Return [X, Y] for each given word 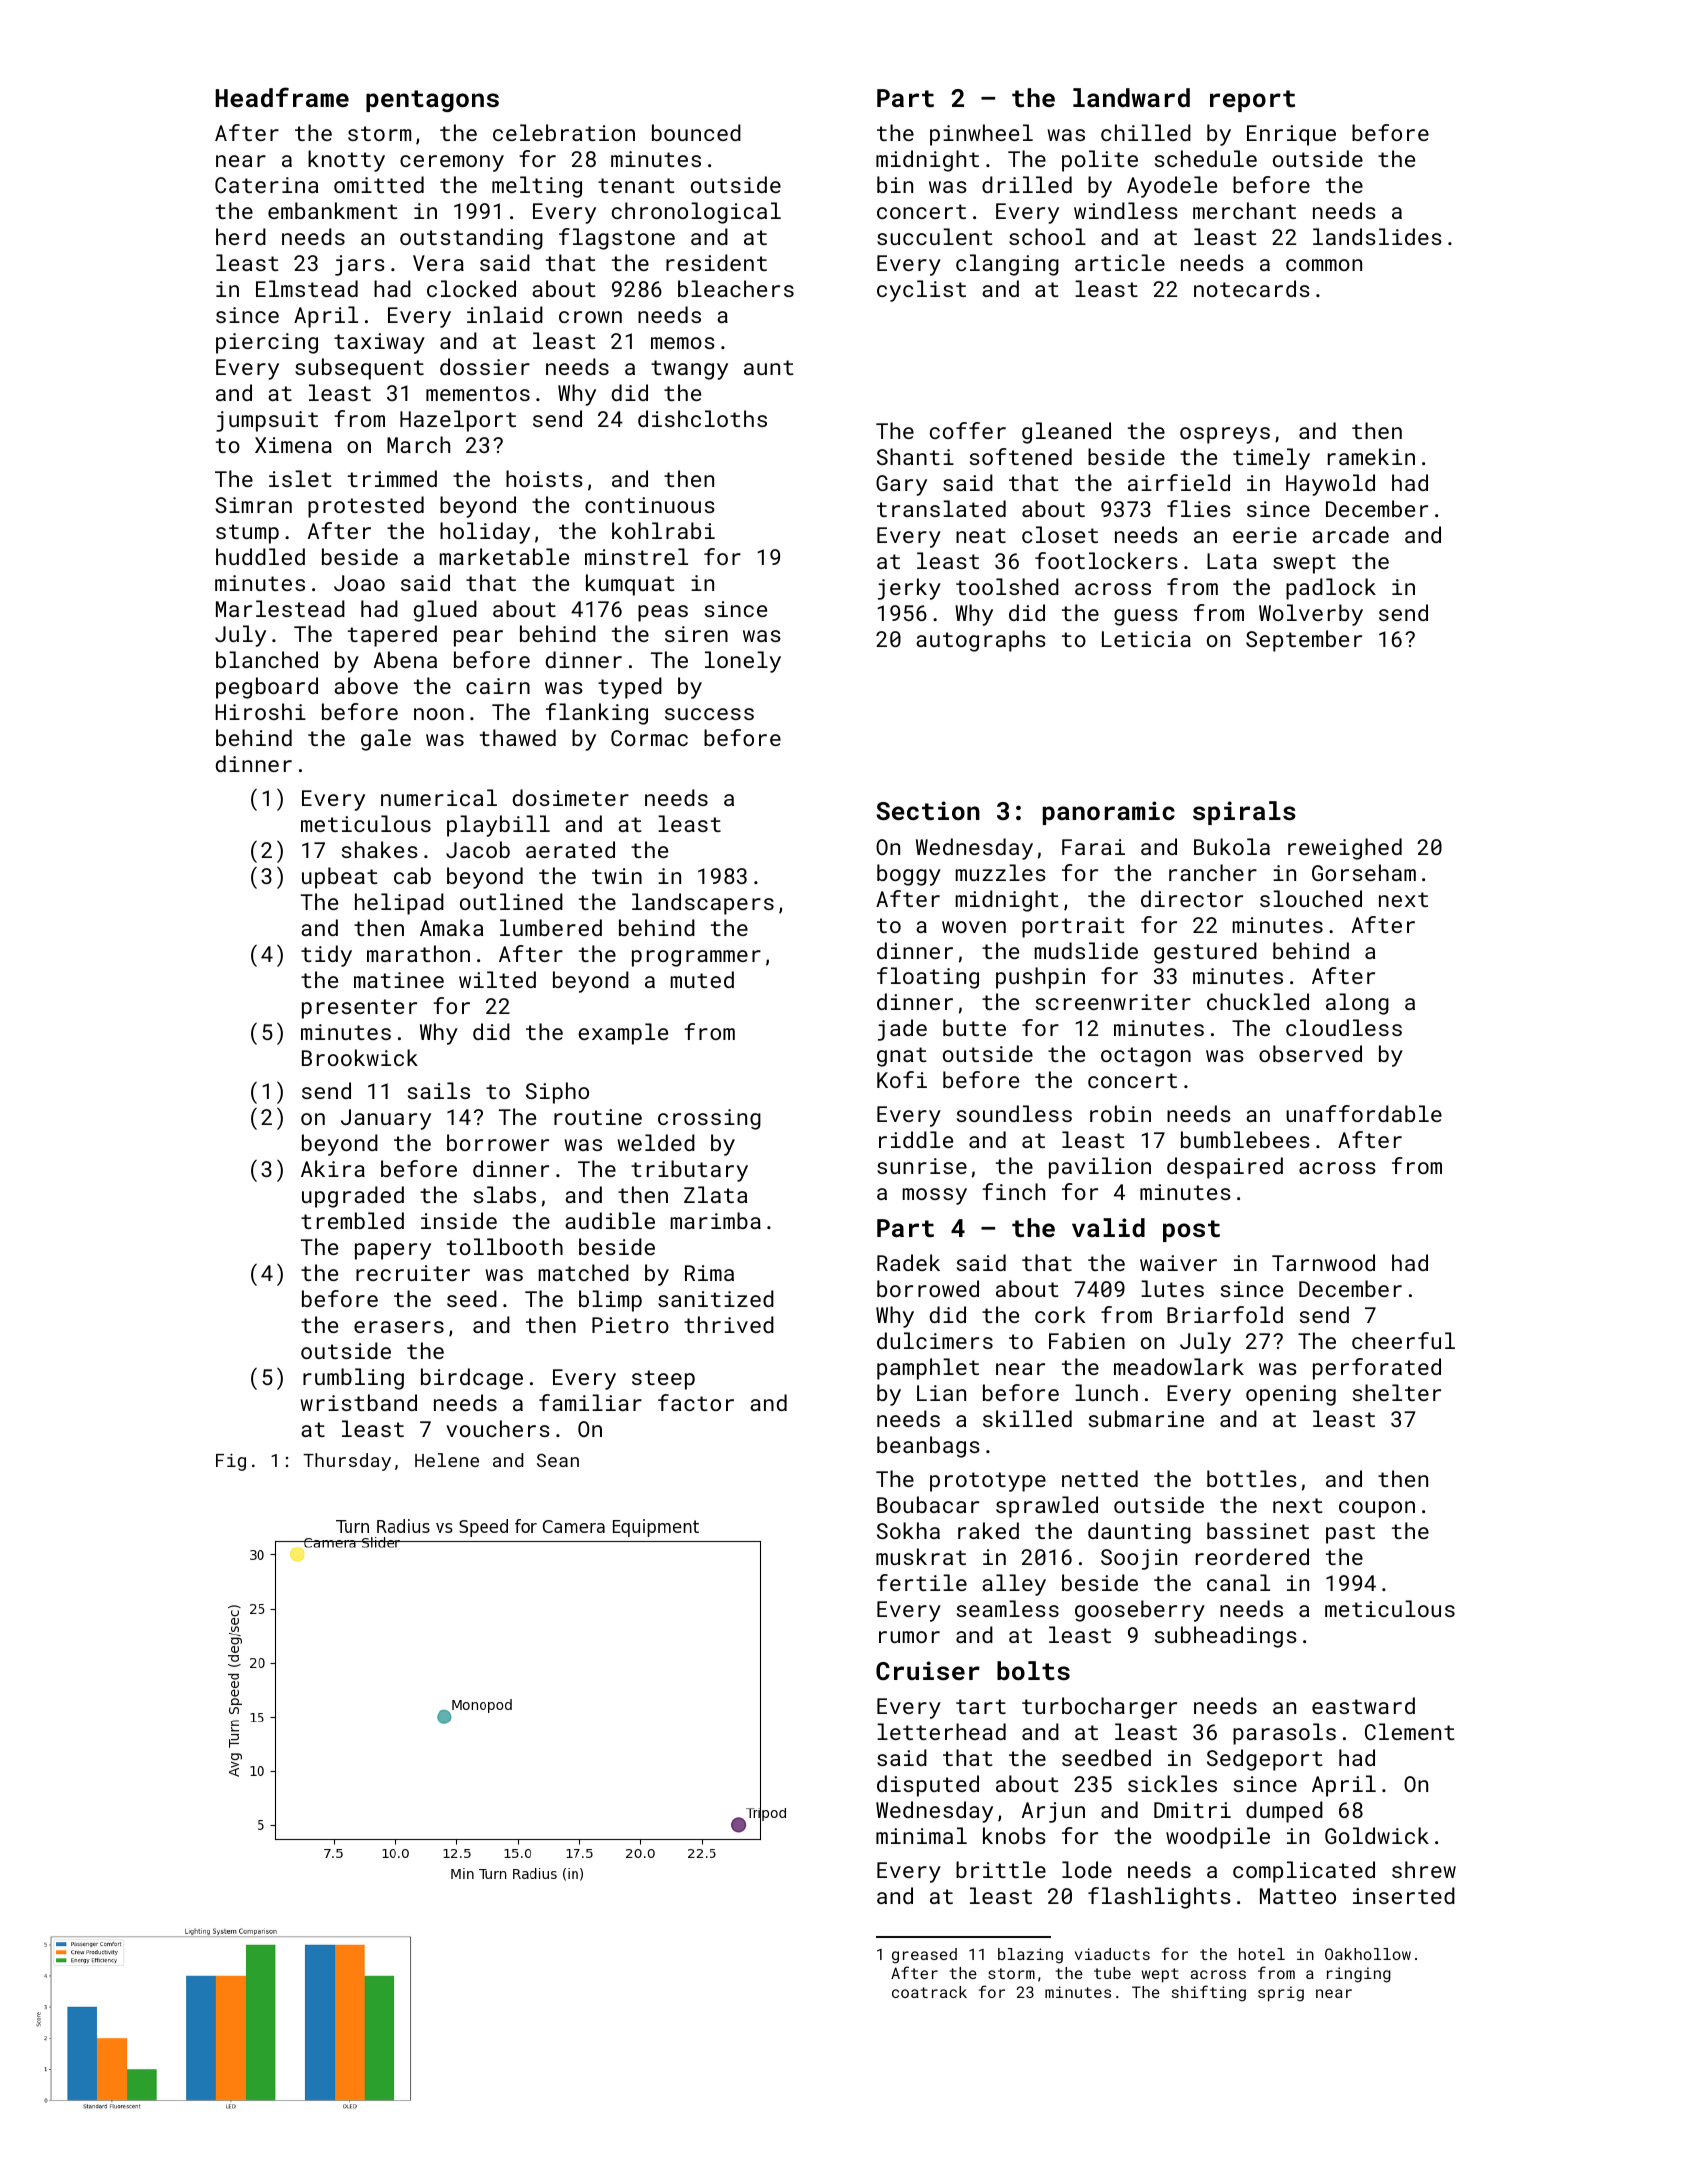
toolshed [1007, 586]
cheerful [1403, 1340]
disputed [928, 1786]
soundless [1014, 1113]
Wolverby [1311, 615]
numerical [439, 797]
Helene [447, 1460]
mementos [478, 393]
